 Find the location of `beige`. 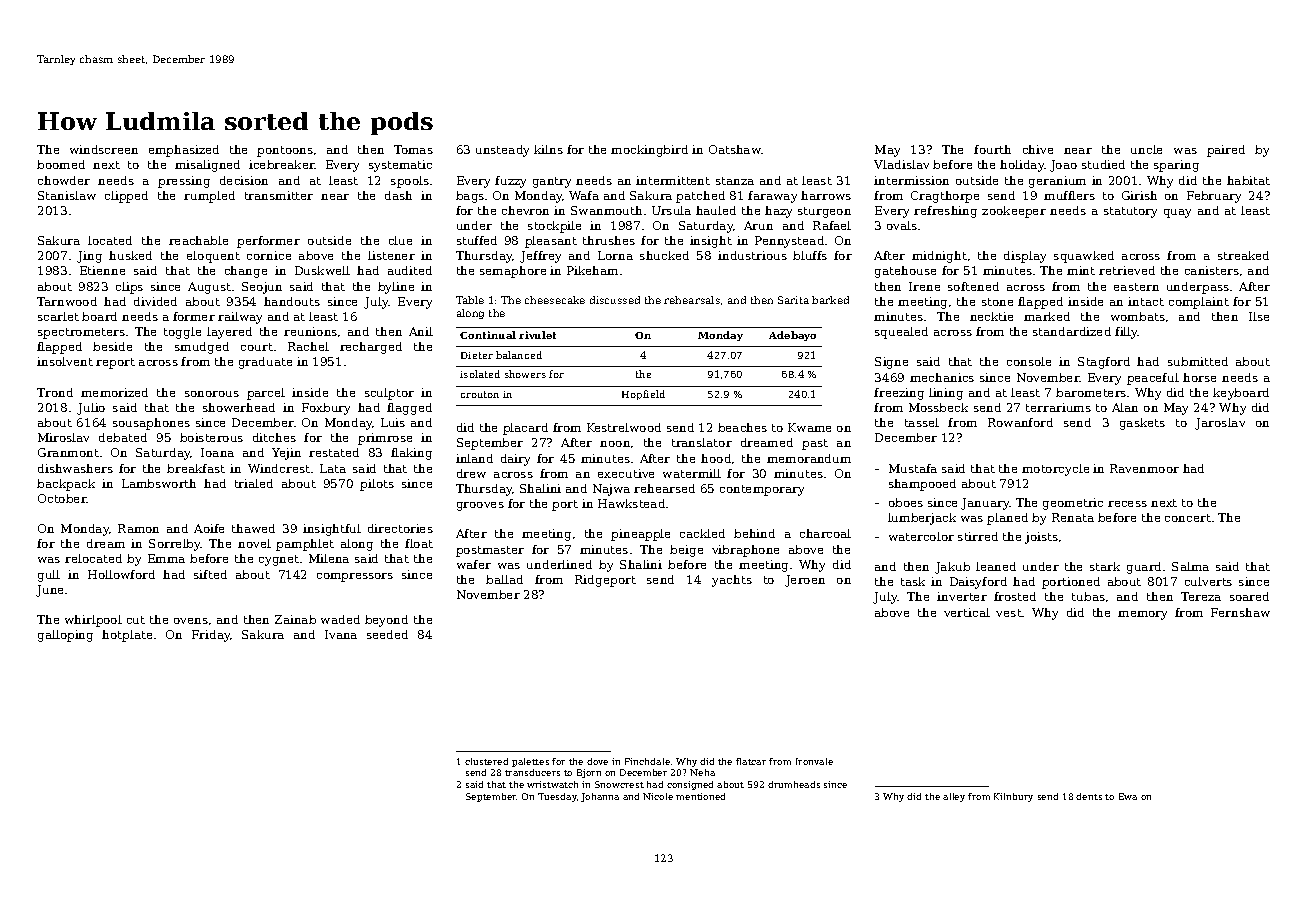

beige is located at coordinates (686, 551).
